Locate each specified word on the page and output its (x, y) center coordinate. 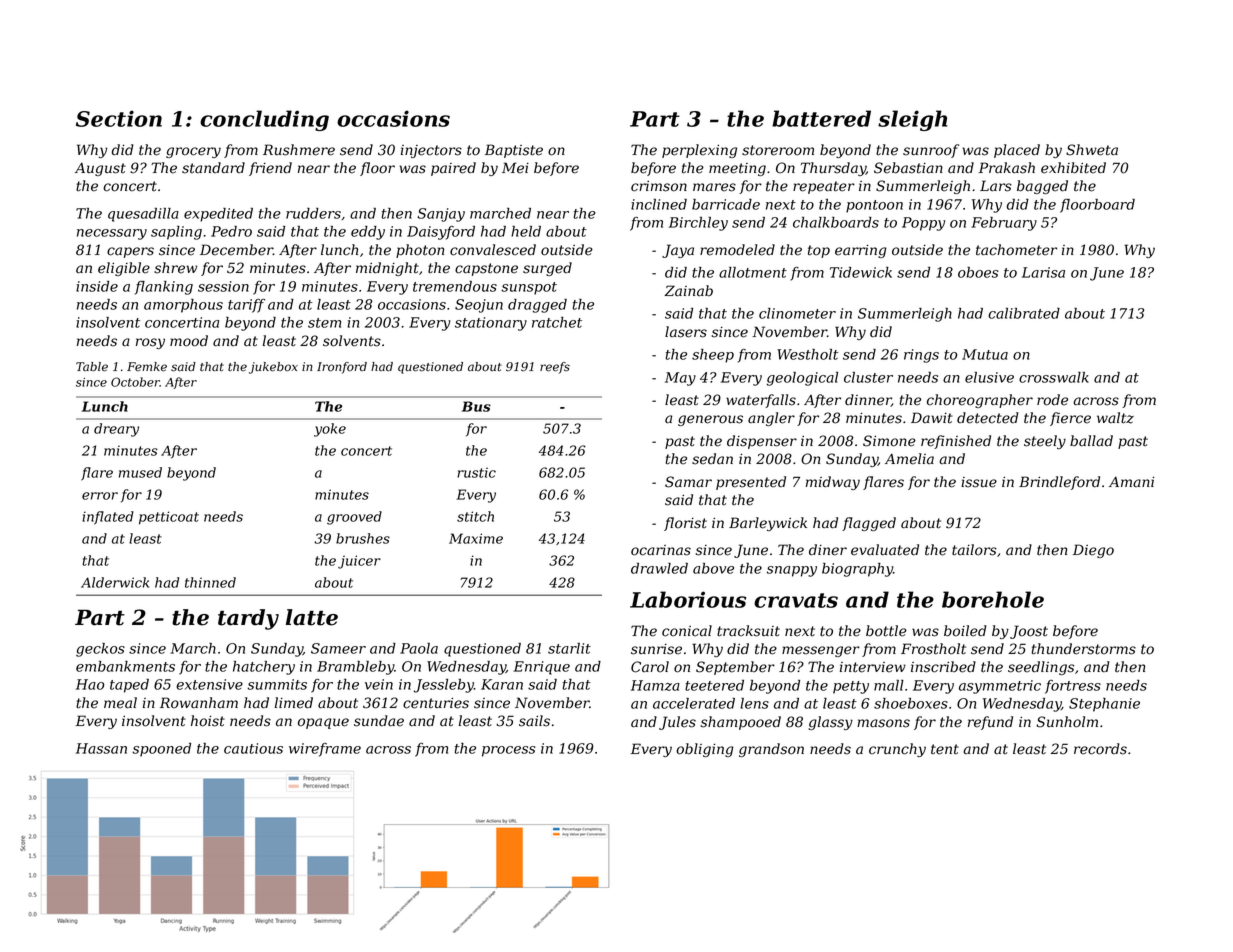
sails (534, 721)
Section (119, 118)
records (1100, 749)
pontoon (874, 206)
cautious (253, 748)
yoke (330, 430)
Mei (515, 168)
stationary (491, 324)
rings (921, 356)
